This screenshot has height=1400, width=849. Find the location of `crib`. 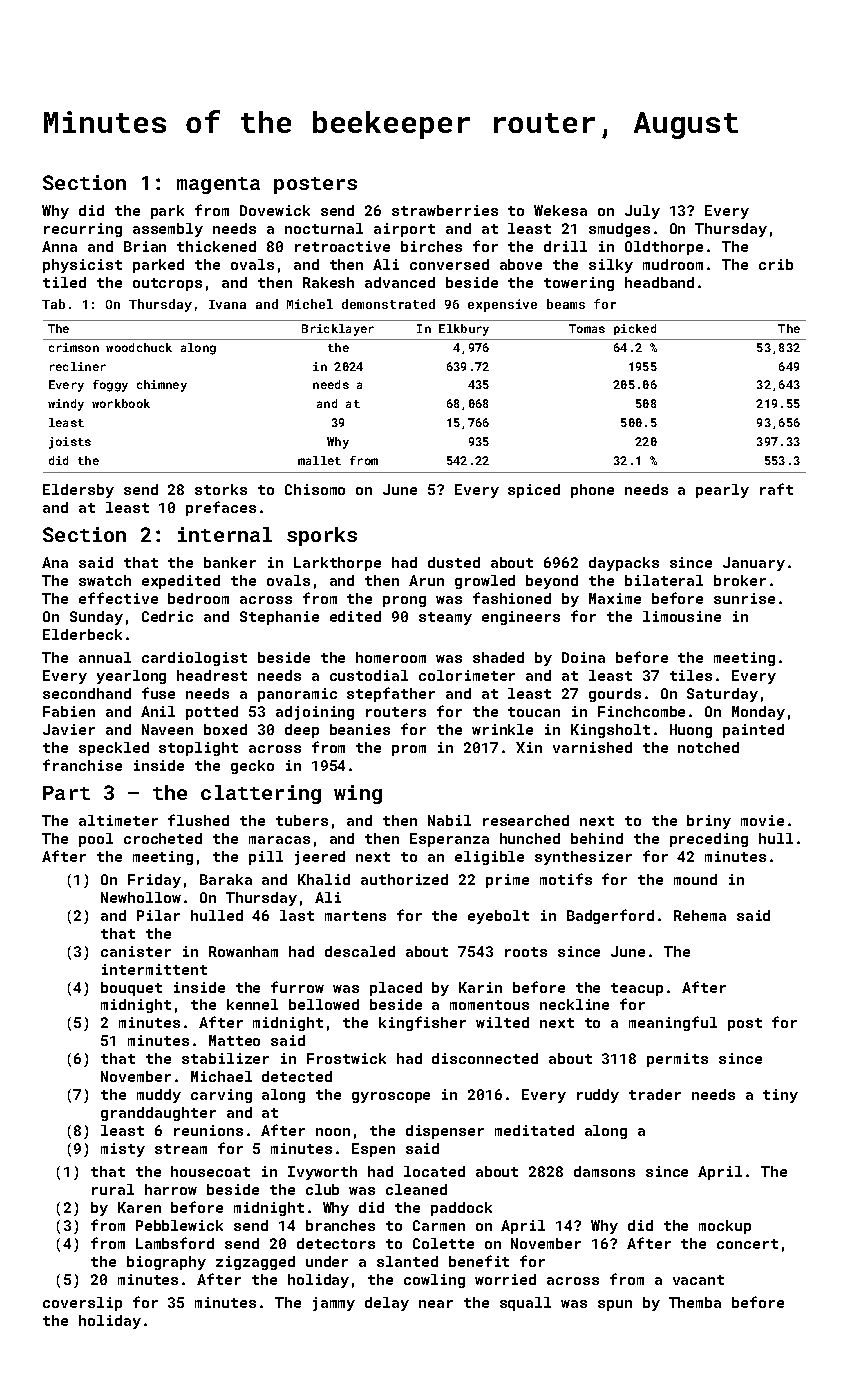

crib is located at coordinates (776, 264).
